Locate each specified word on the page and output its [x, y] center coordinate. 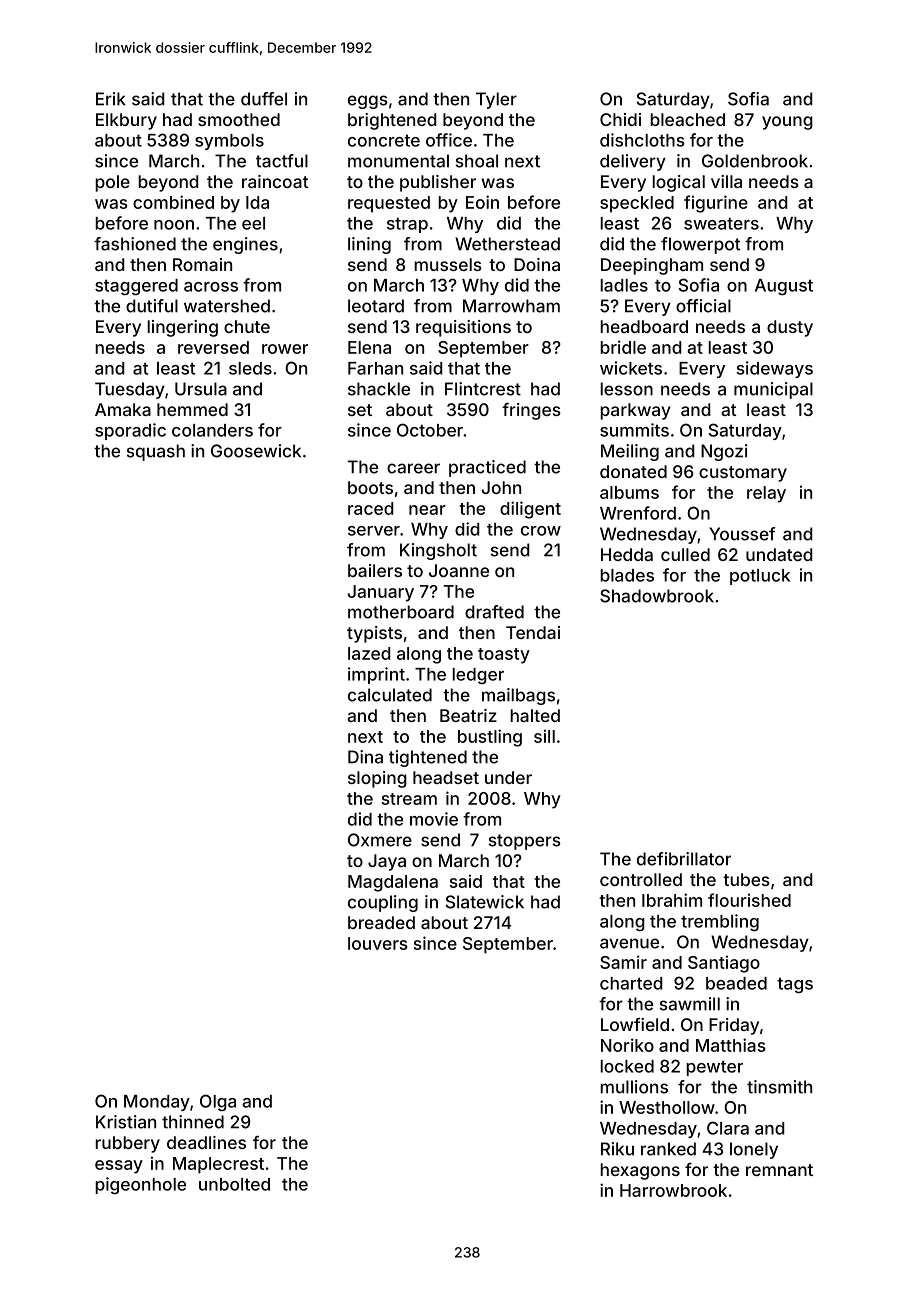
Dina [365, 757]
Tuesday [130, 390]
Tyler [496, 100]
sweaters [721, 223]
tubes [746, 879]
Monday [157, 1103]
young [787, 123]
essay [119, 1167]
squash [156, 452]
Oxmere [380, 840]
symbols [229, 142]
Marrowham [511, 306]
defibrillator [684, 859]
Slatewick [485, 902]
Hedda [627, 554]
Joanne [459, 570]
